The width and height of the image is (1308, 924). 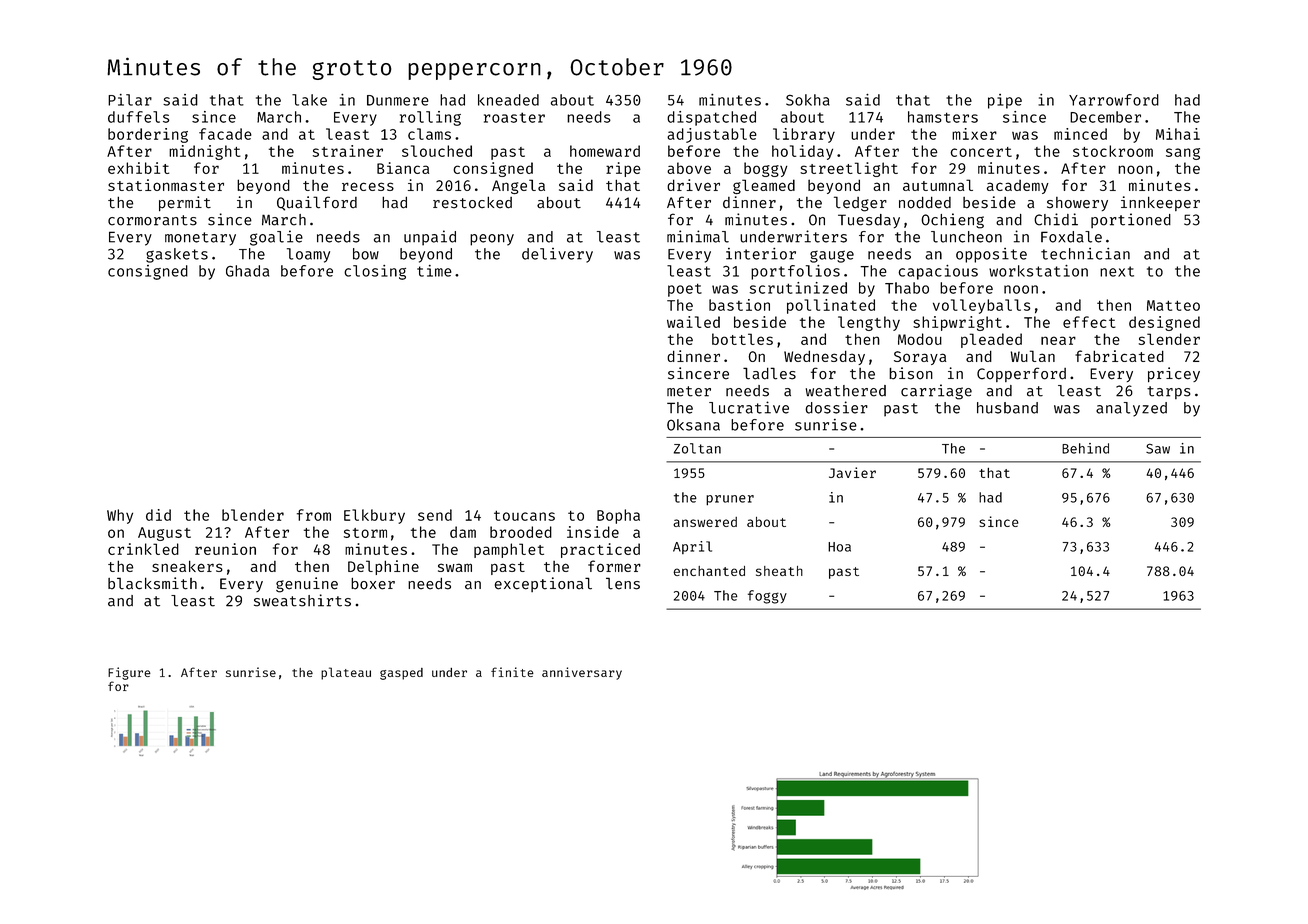 What do you see at coordinates (697, 448) in the image?
I see `Zoltan` at bounding box center [697, 448].
